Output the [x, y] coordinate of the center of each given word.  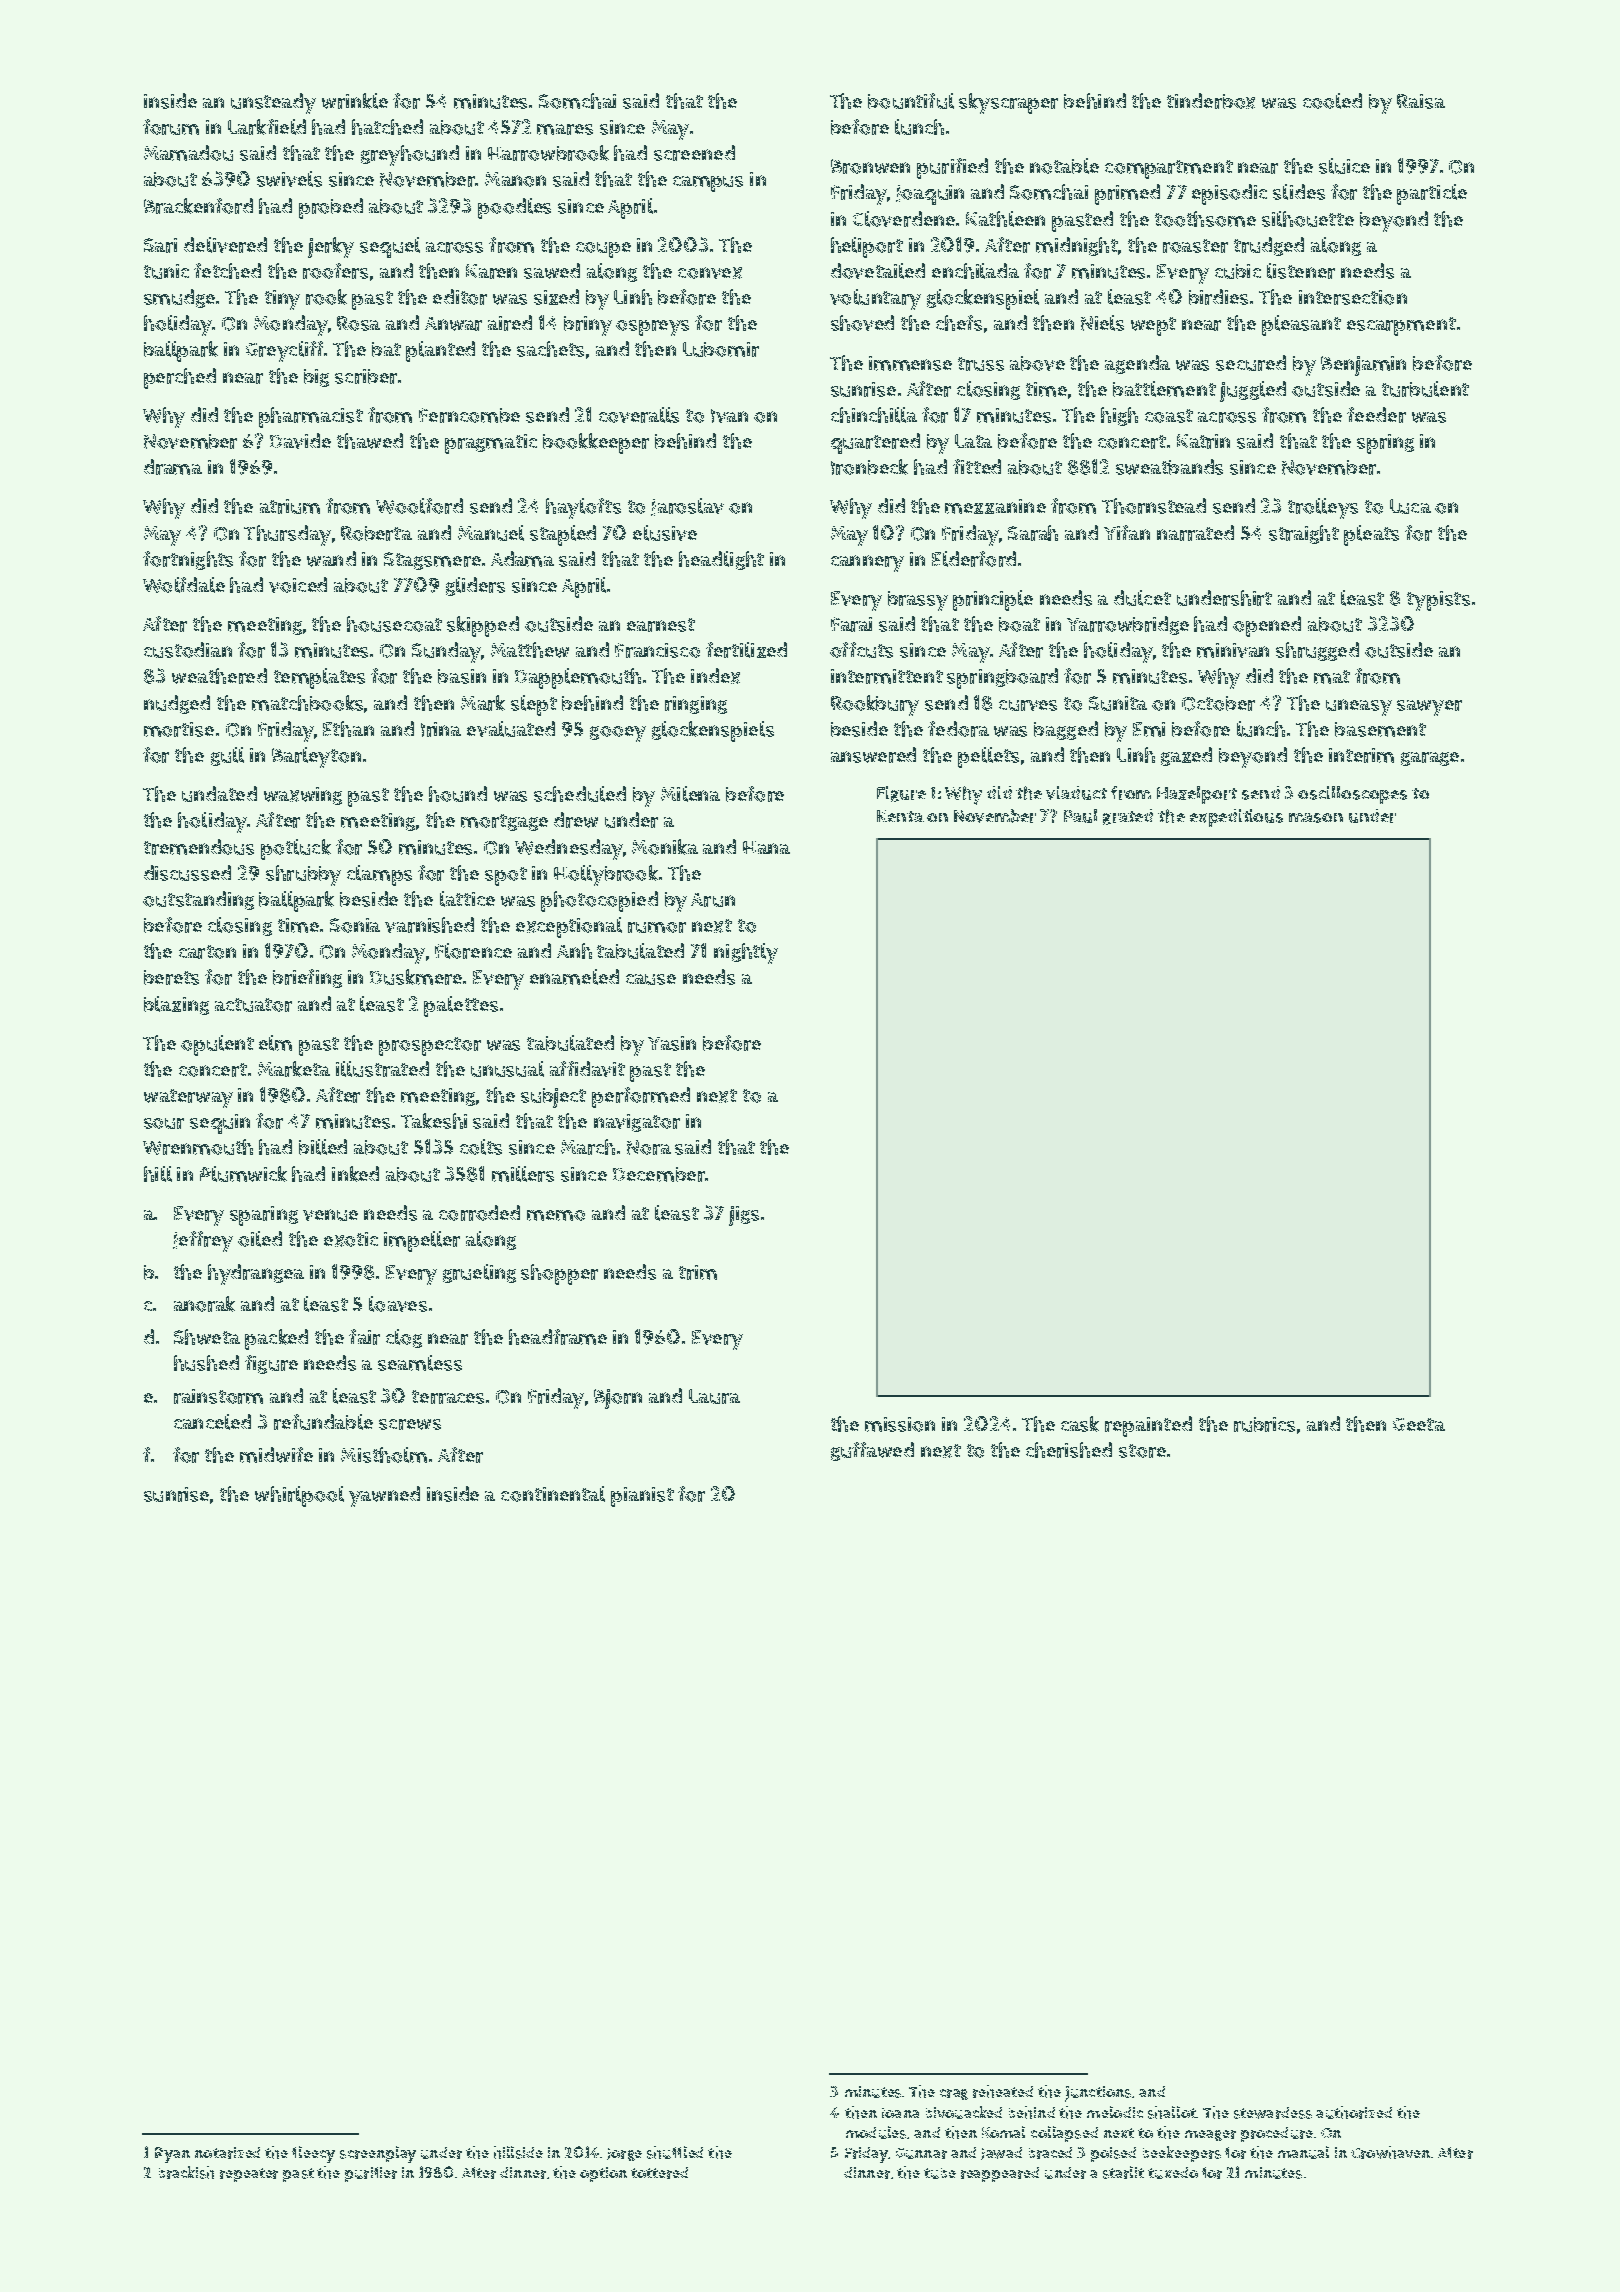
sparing [264, 1216]
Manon [515, 179]
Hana [766, 847]
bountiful [911, 101]
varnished [429, 925]
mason [1316, 818]
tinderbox [1211, 101]
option [603, 2174]
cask [1080, 1424]
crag [954, 2094]
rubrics [1264, 1424]
